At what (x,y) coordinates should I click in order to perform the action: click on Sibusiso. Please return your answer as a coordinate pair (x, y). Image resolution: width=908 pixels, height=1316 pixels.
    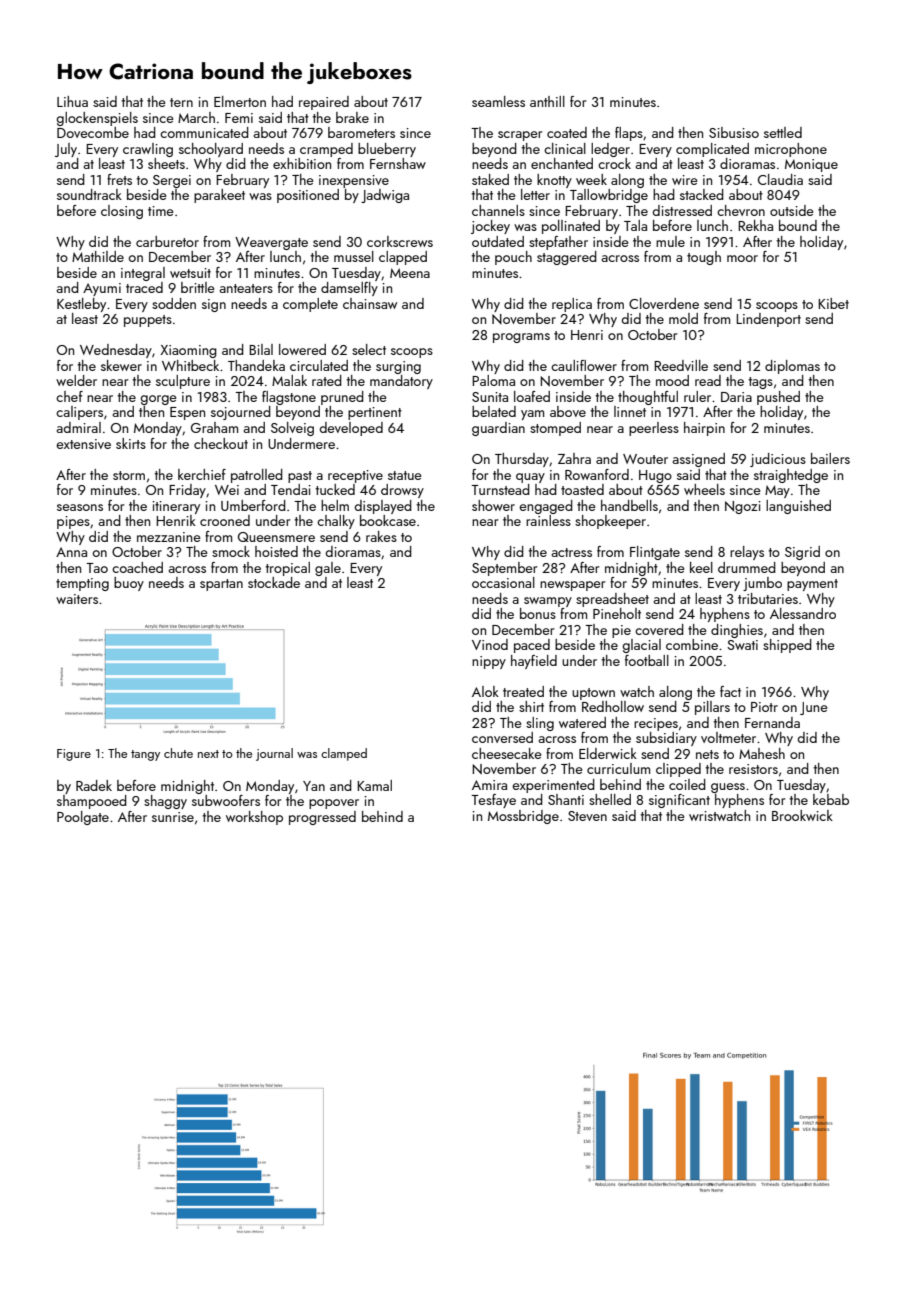
    Looking at the image, I should click on (734, 132).
